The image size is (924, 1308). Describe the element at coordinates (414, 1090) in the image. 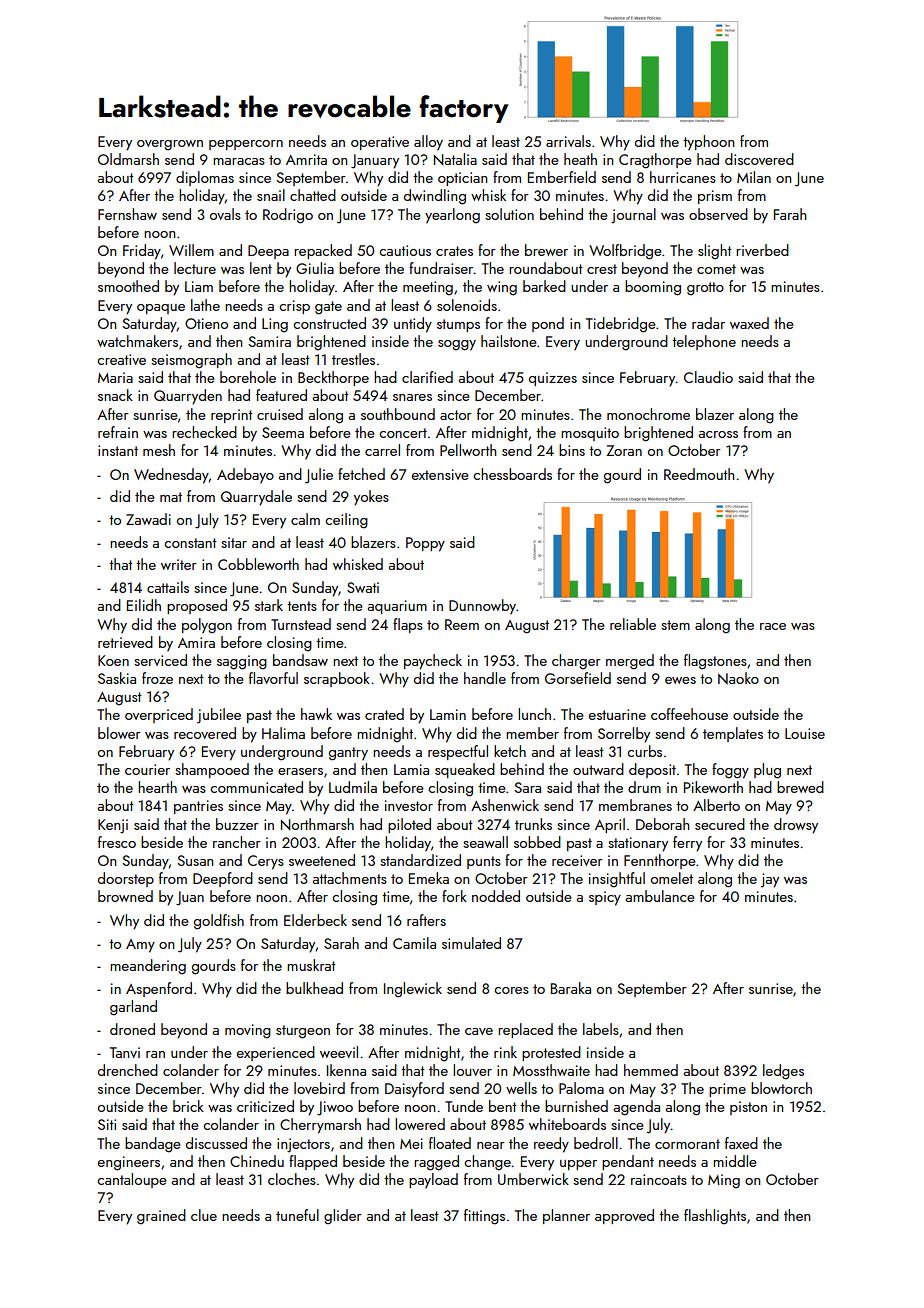

I see `Daisyford` at that location.
